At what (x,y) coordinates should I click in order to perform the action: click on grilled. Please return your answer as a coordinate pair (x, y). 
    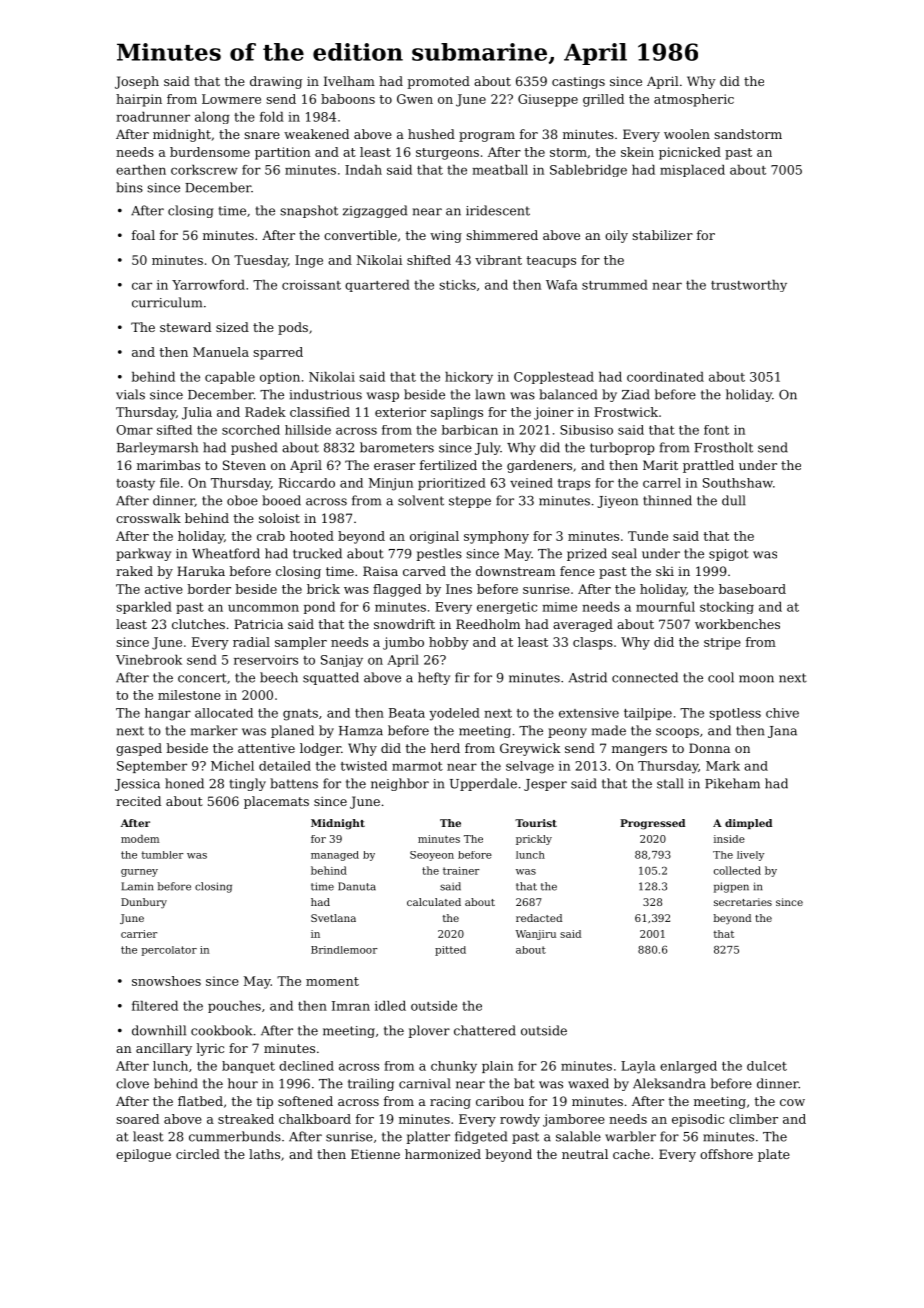
    Looking at the image, I should click on (603, 100).
